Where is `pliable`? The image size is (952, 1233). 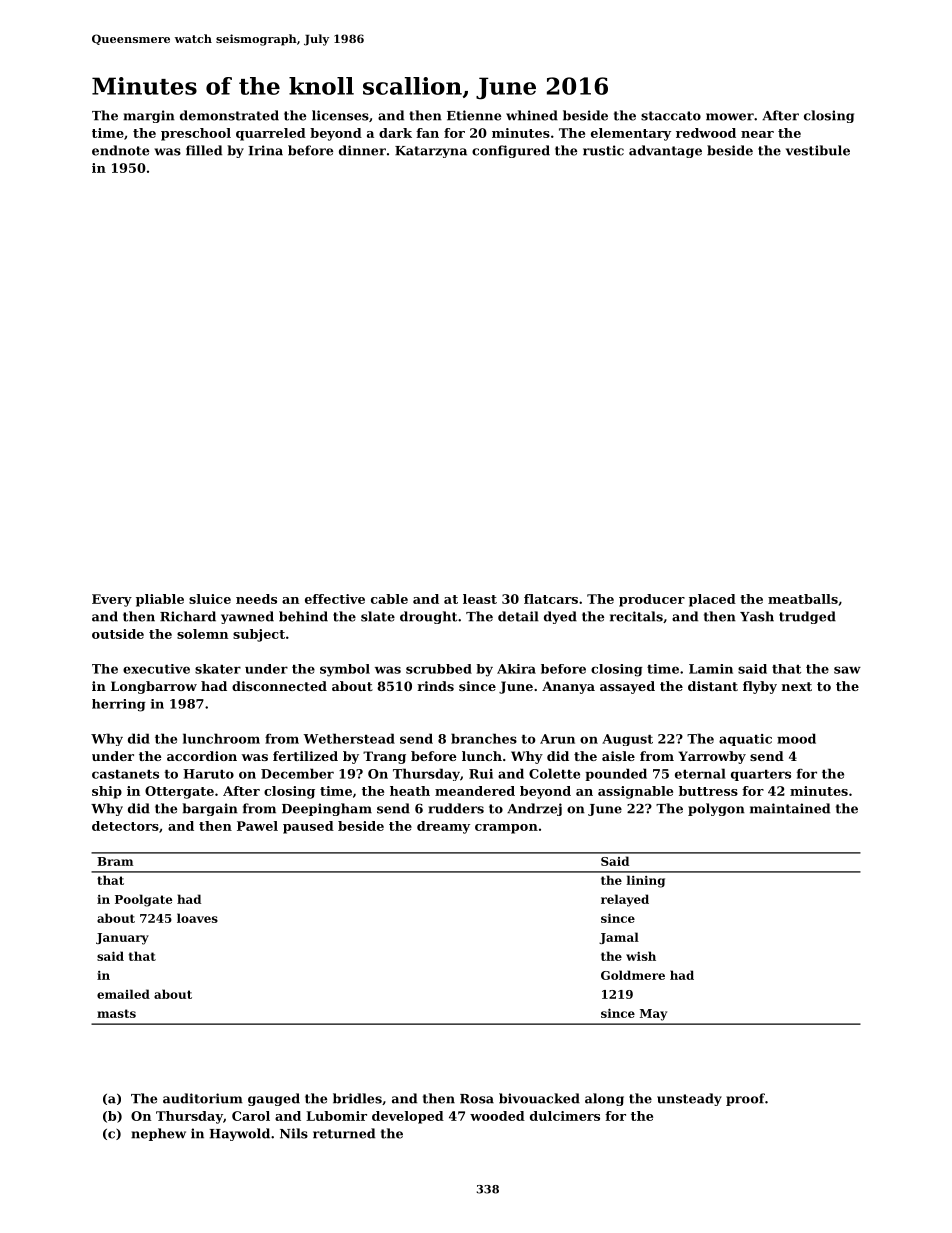 pliable is located at coordinates (160, 600).
